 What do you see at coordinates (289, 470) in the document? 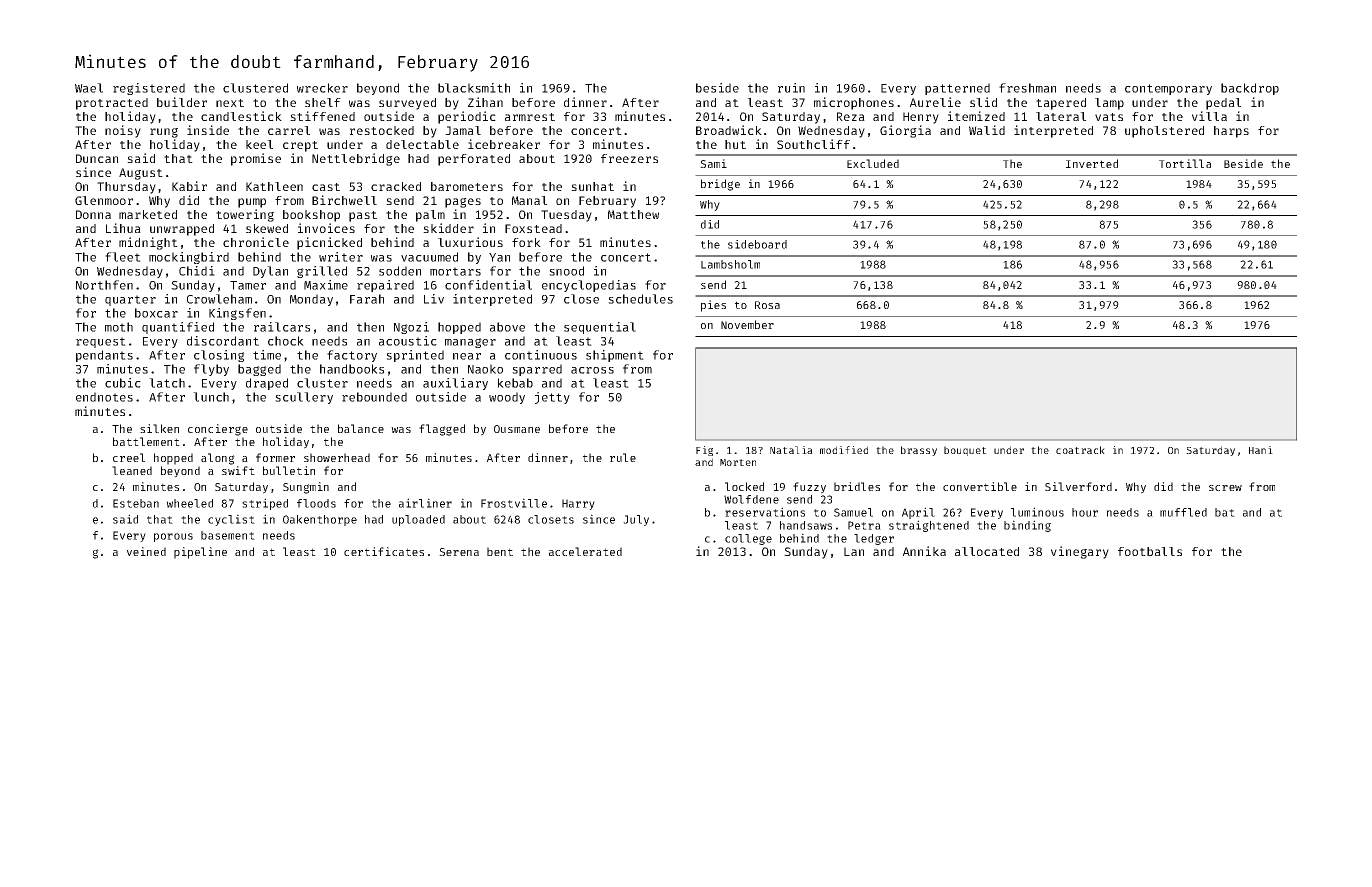
I see `bulletin` at bounding box center [289, 470].
